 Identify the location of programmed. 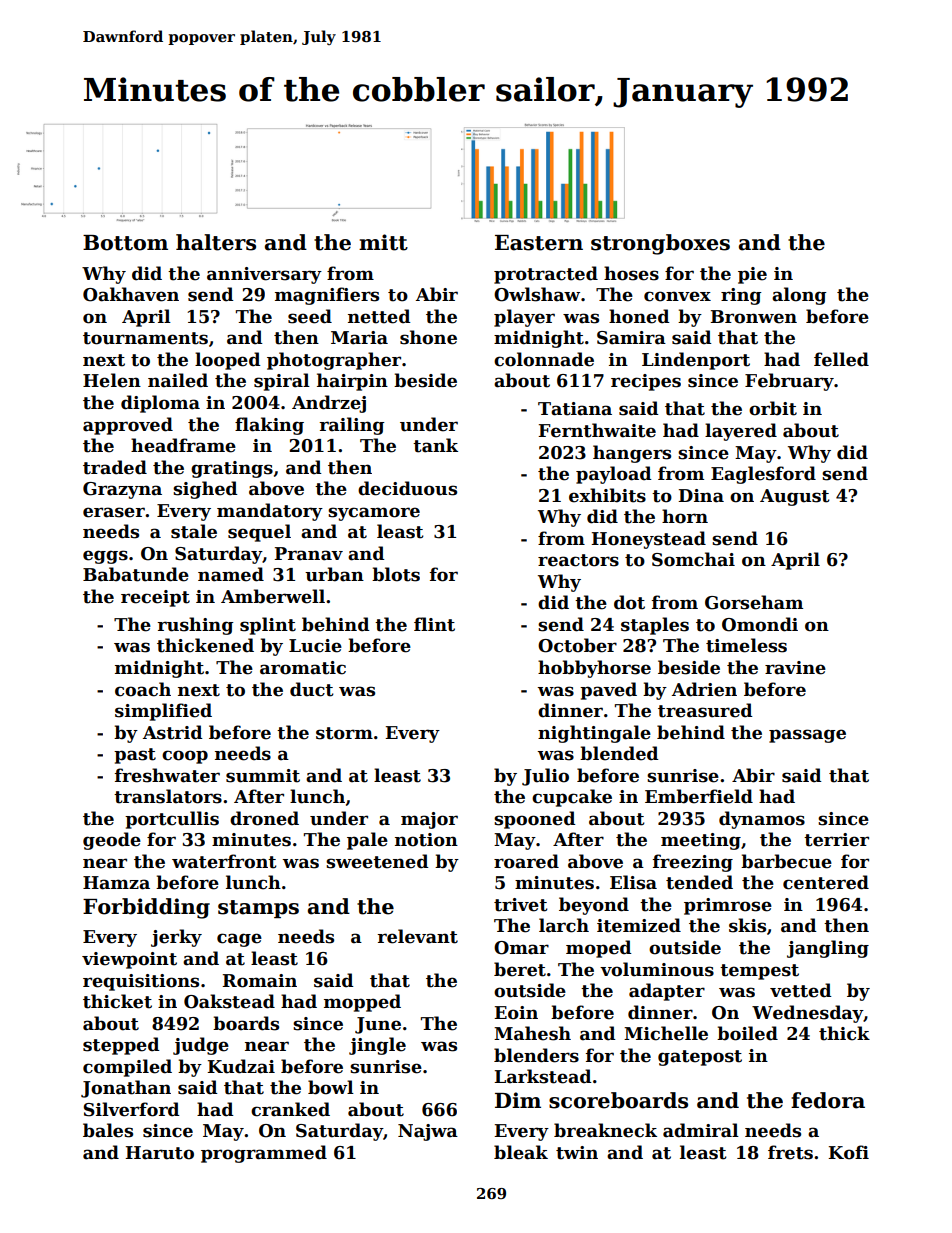
(264, 1154).
